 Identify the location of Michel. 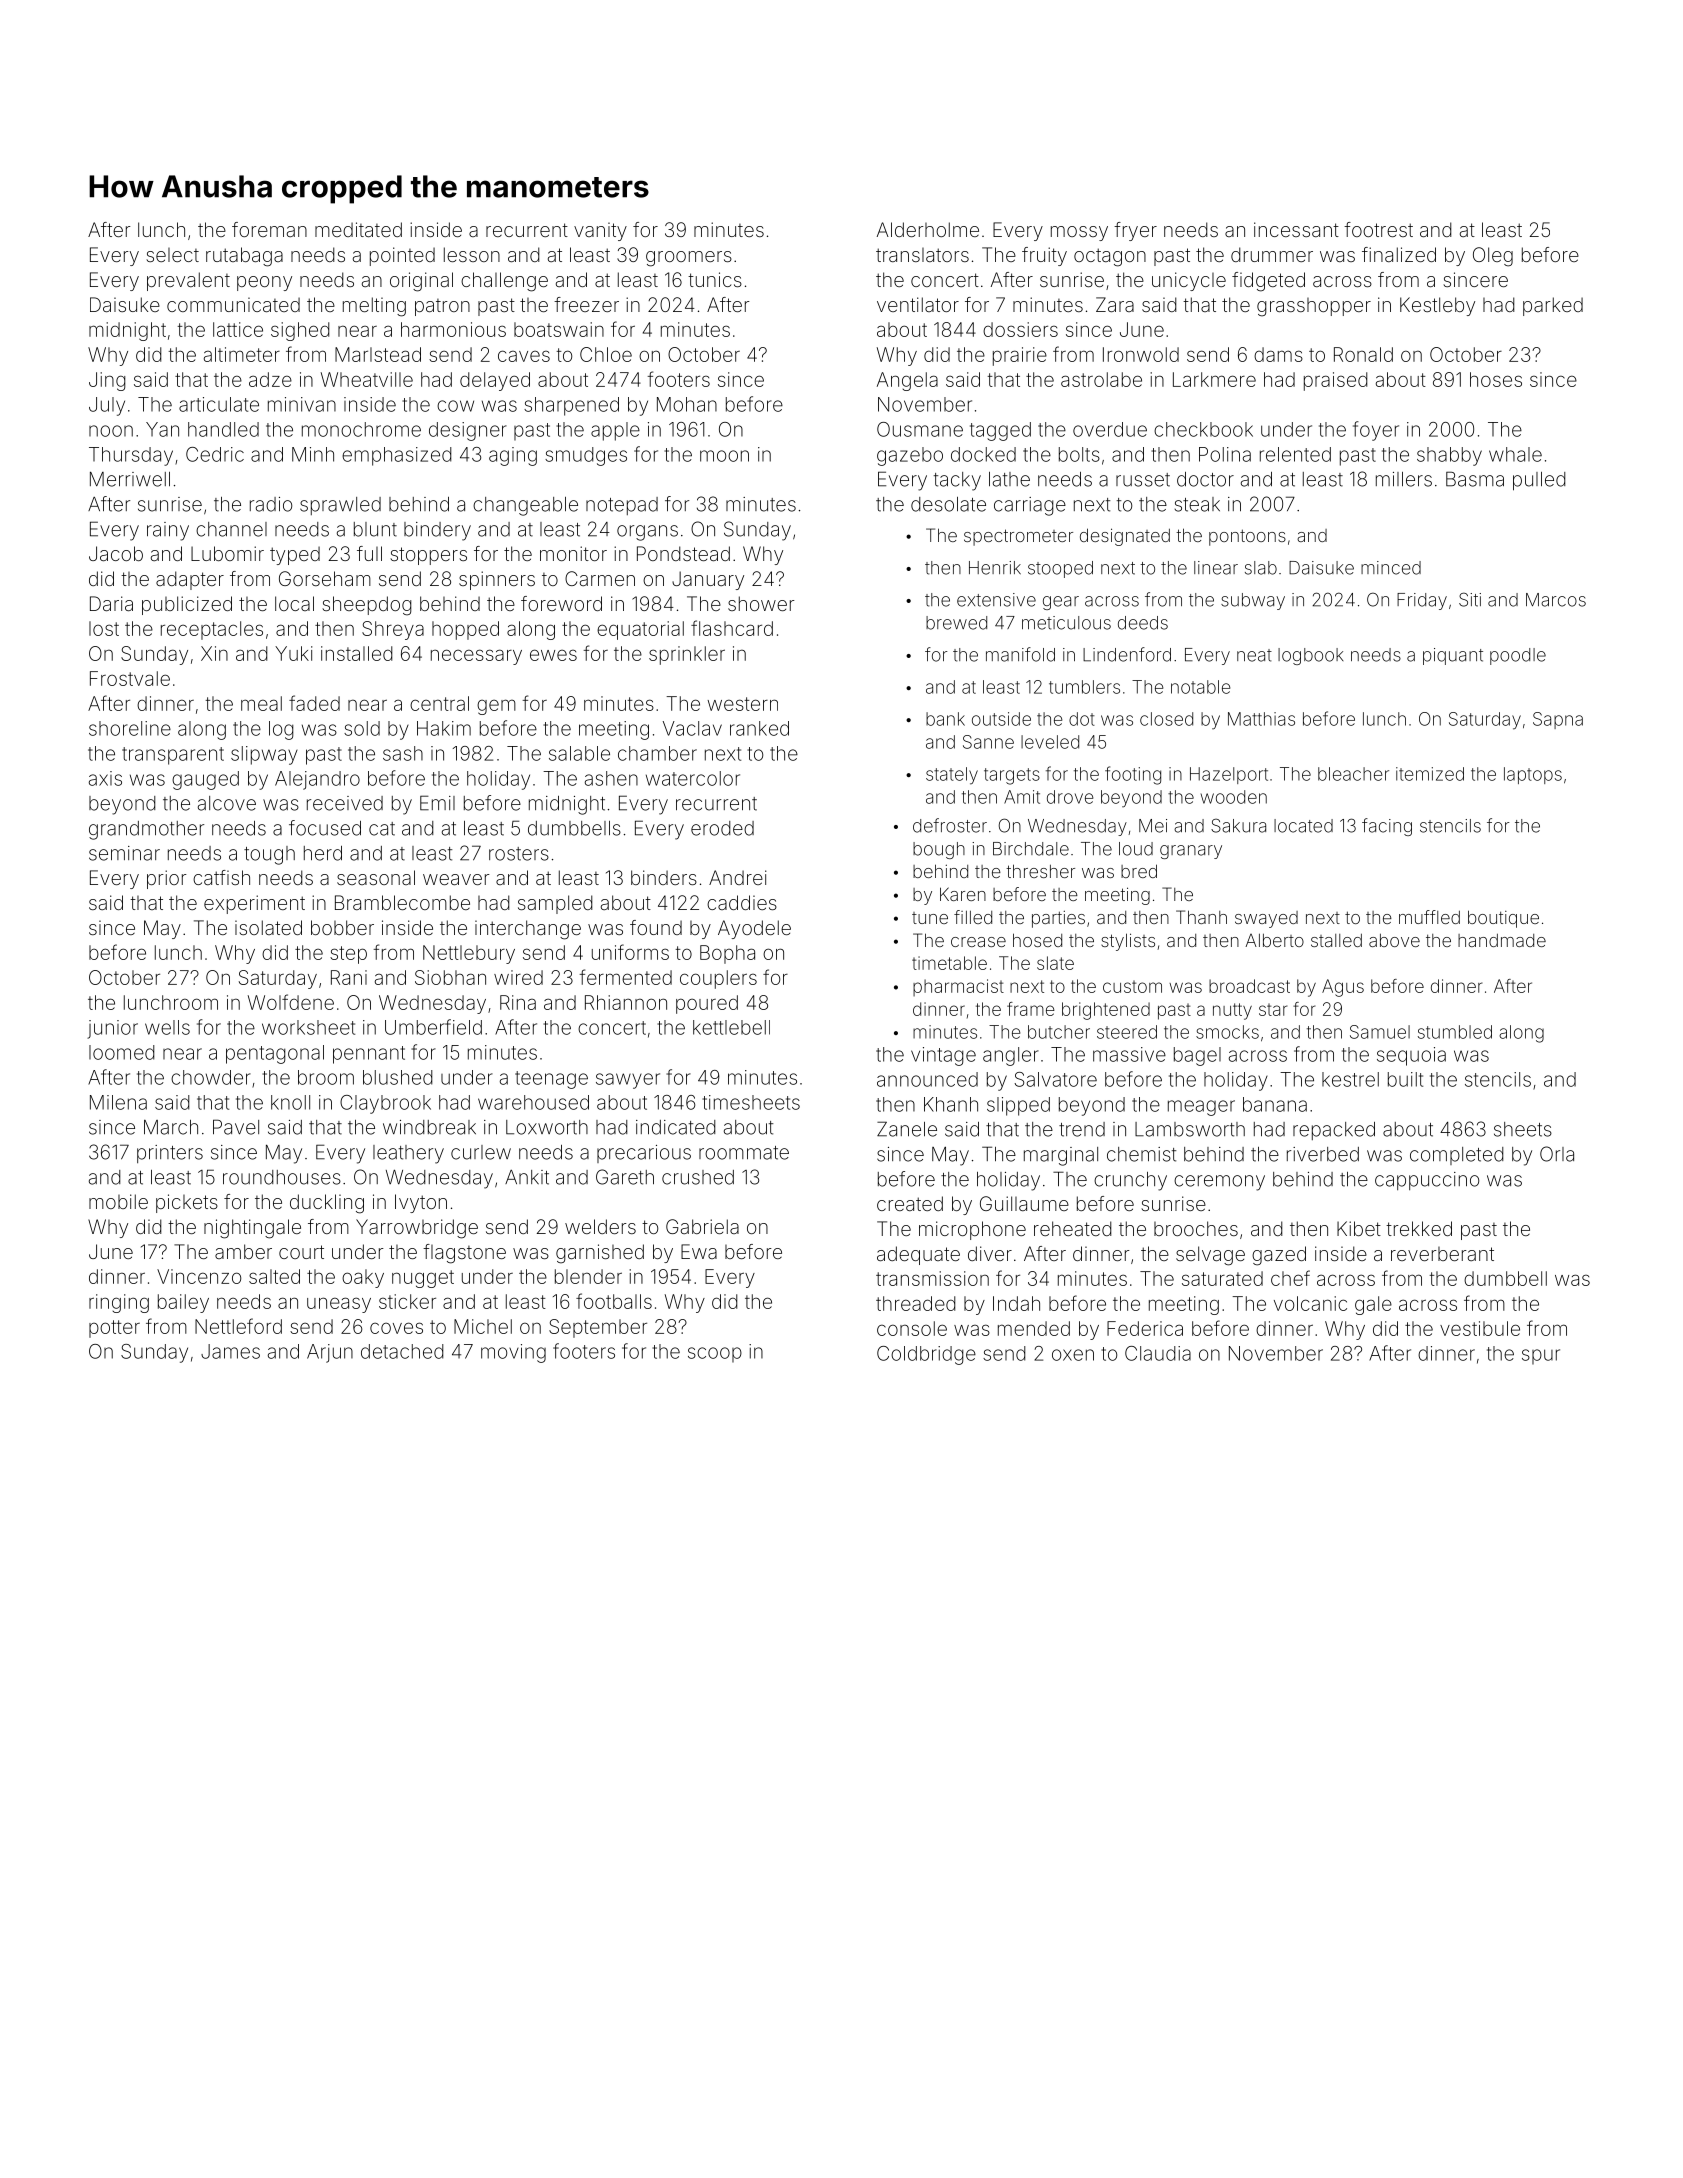
(483, 1326).
